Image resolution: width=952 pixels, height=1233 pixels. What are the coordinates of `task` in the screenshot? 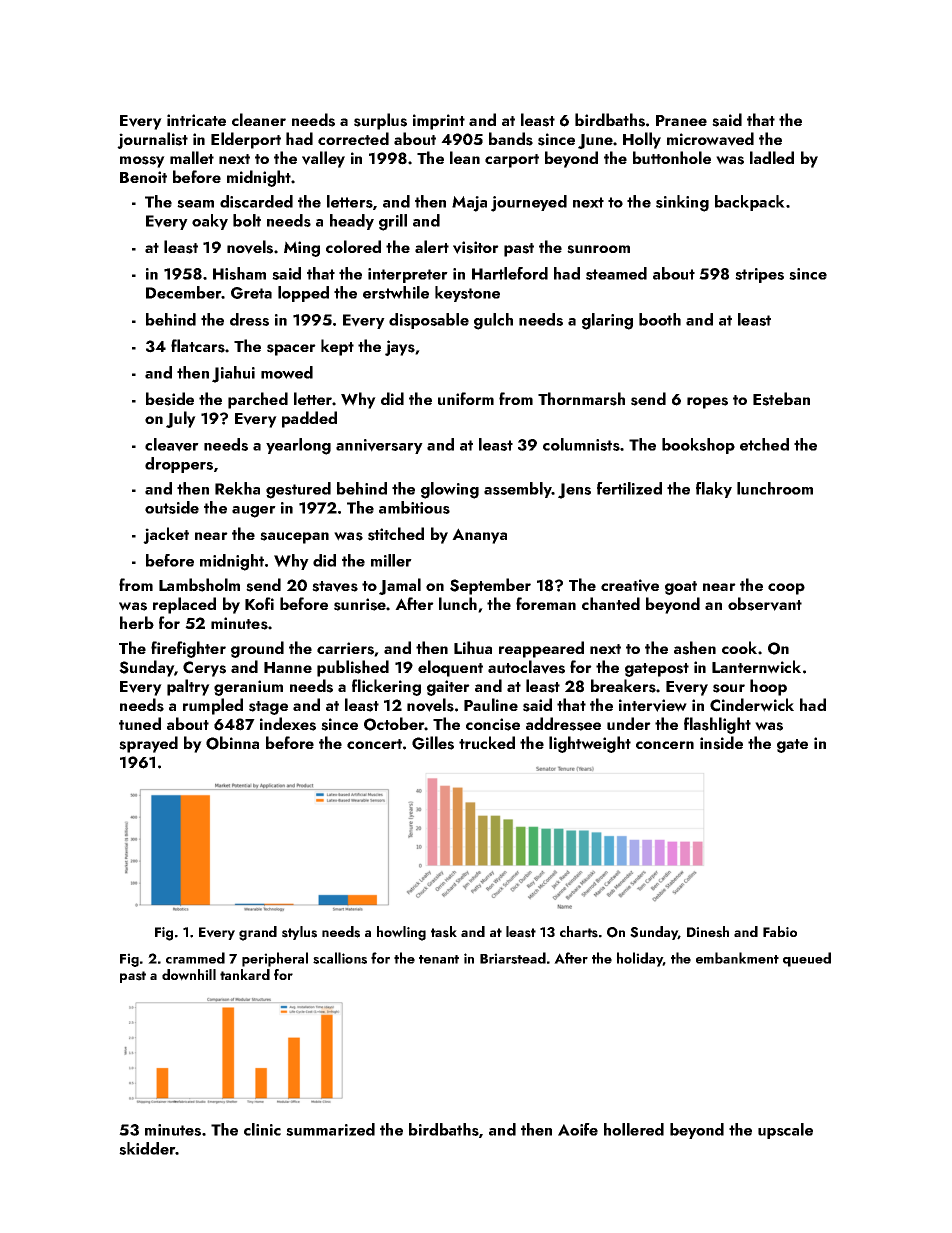 It's located at (444, 932).
